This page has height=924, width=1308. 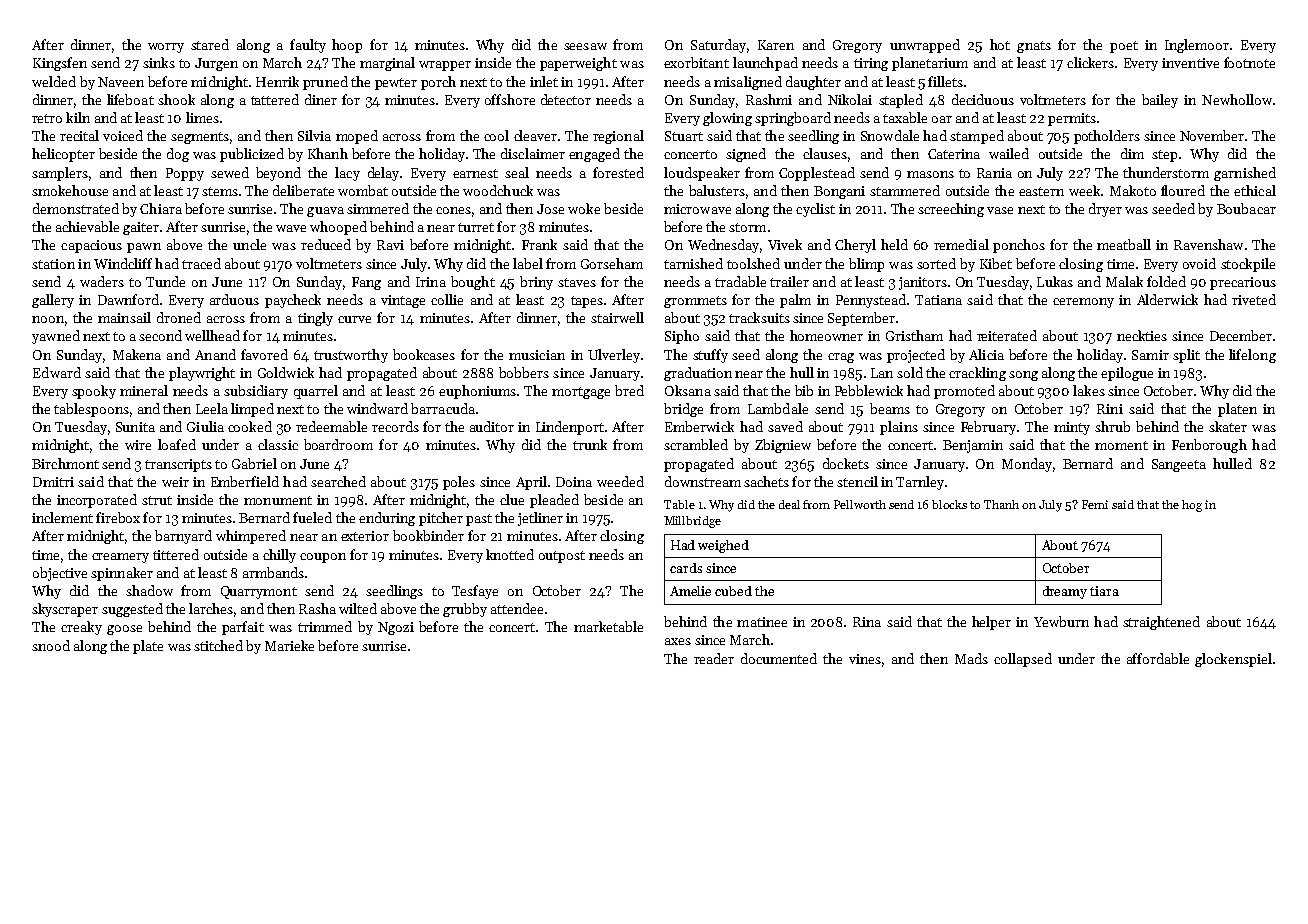 What do you see at coordinates (718, 46) in the page?
I see `Saturday` at bounding box center [718, 46].
